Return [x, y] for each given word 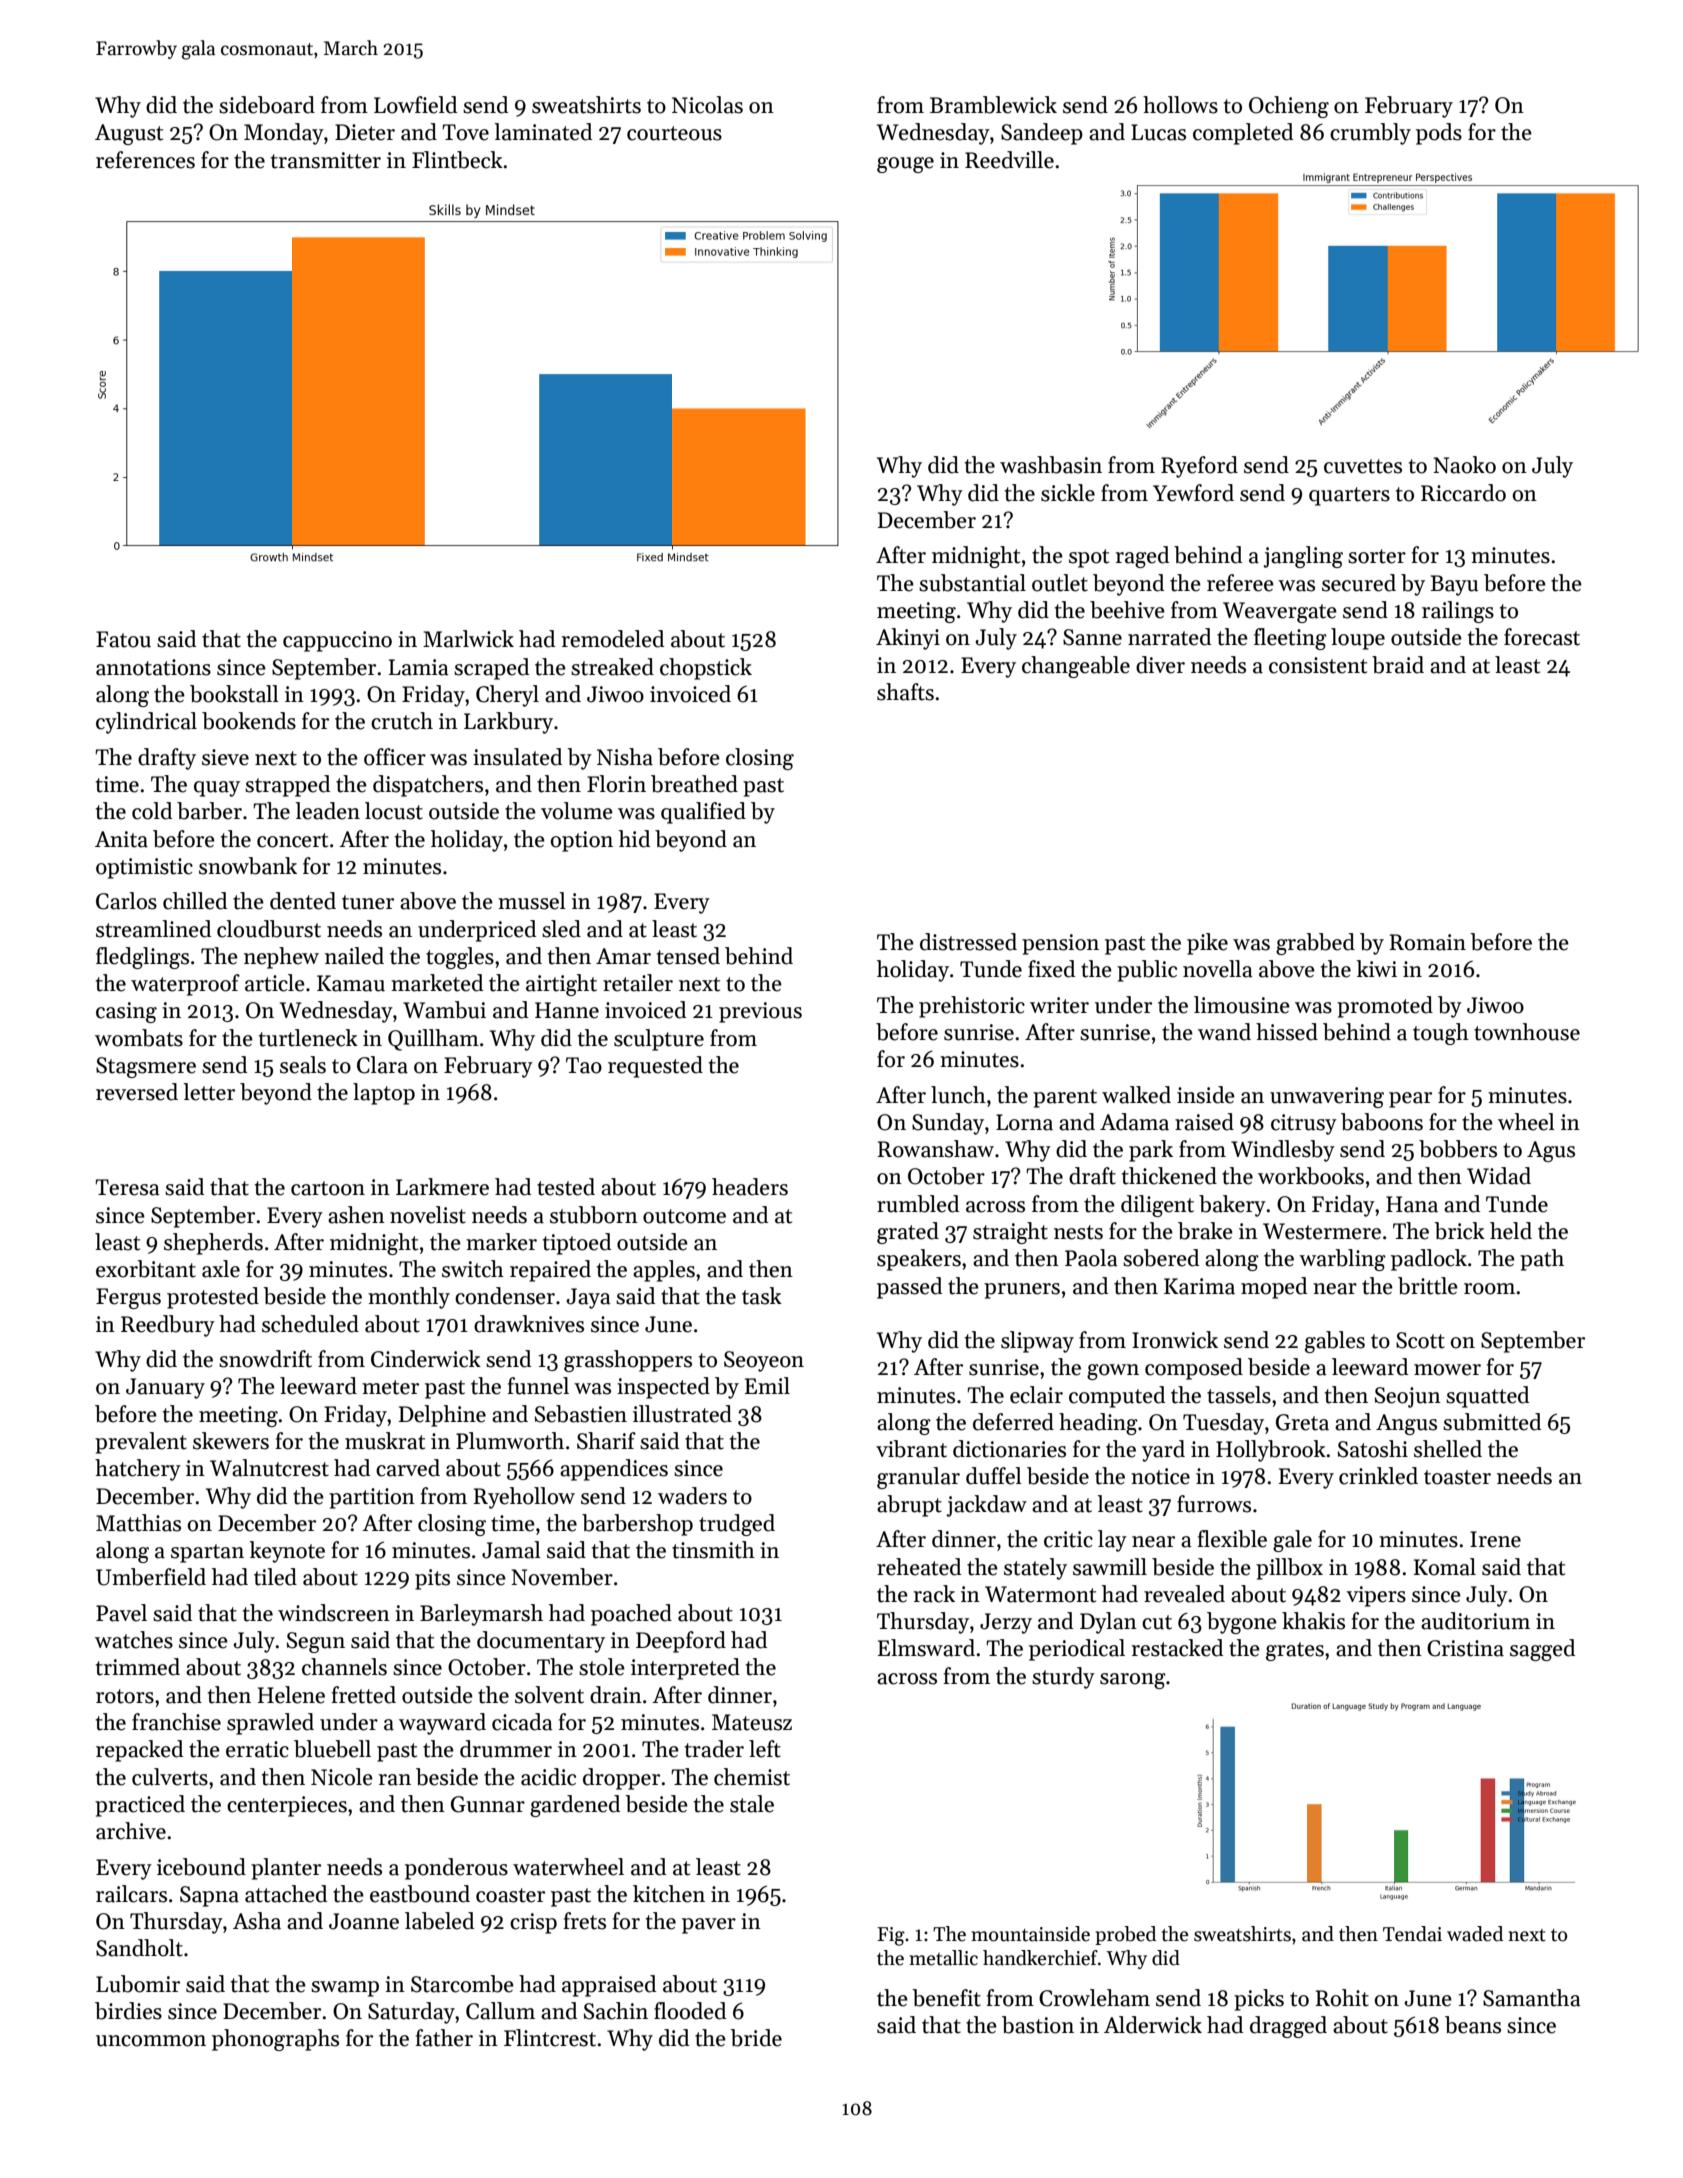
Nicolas [707, 105]
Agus [1551, 1151]
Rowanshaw [935, 1149]
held [1511, 1231]
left [765, 1749]
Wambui [444, 1010]
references [145, 160]
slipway [1037, 1342]
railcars [131, 1894]
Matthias [138, 1523]
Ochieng [1289, 107]
